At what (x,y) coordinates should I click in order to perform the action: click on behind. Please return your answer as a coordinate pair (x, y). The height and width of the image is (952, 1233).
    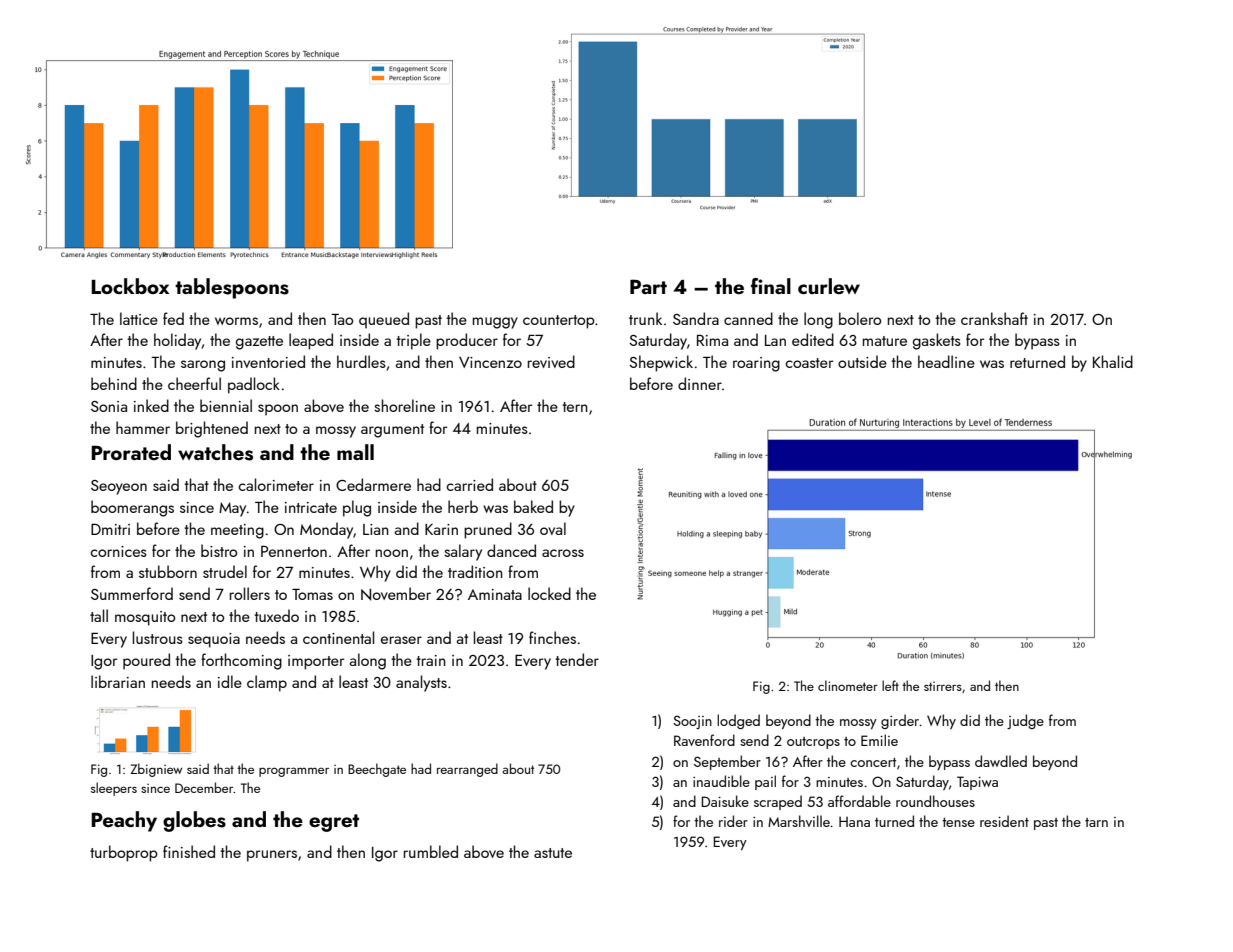
    Looking at the image, I should click on (114, 383).
